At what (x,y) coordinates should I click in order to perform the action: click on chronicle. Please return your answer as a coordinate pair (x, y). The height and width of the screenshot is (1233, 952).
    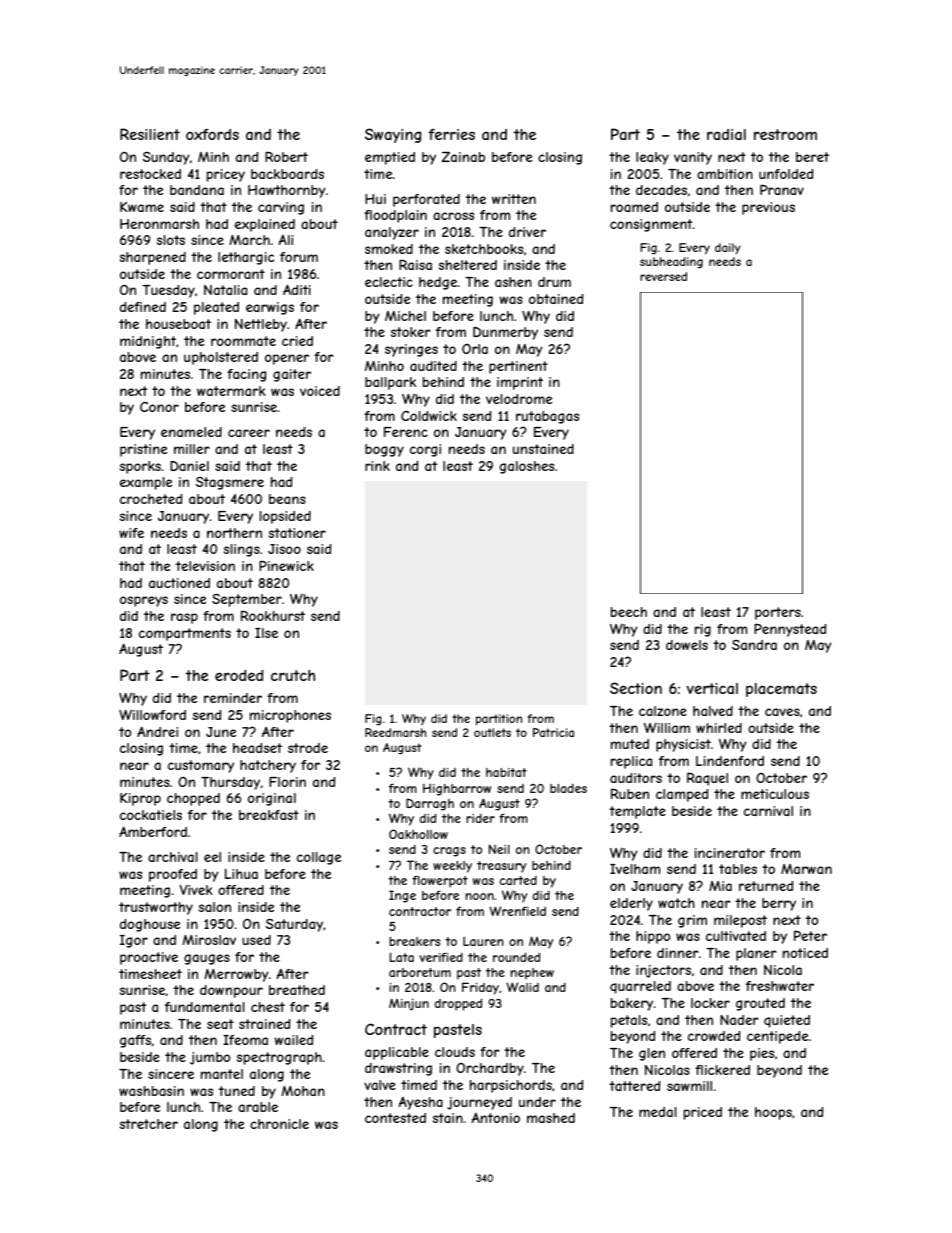
    Looking at the image, I should click on (279, 1124).
